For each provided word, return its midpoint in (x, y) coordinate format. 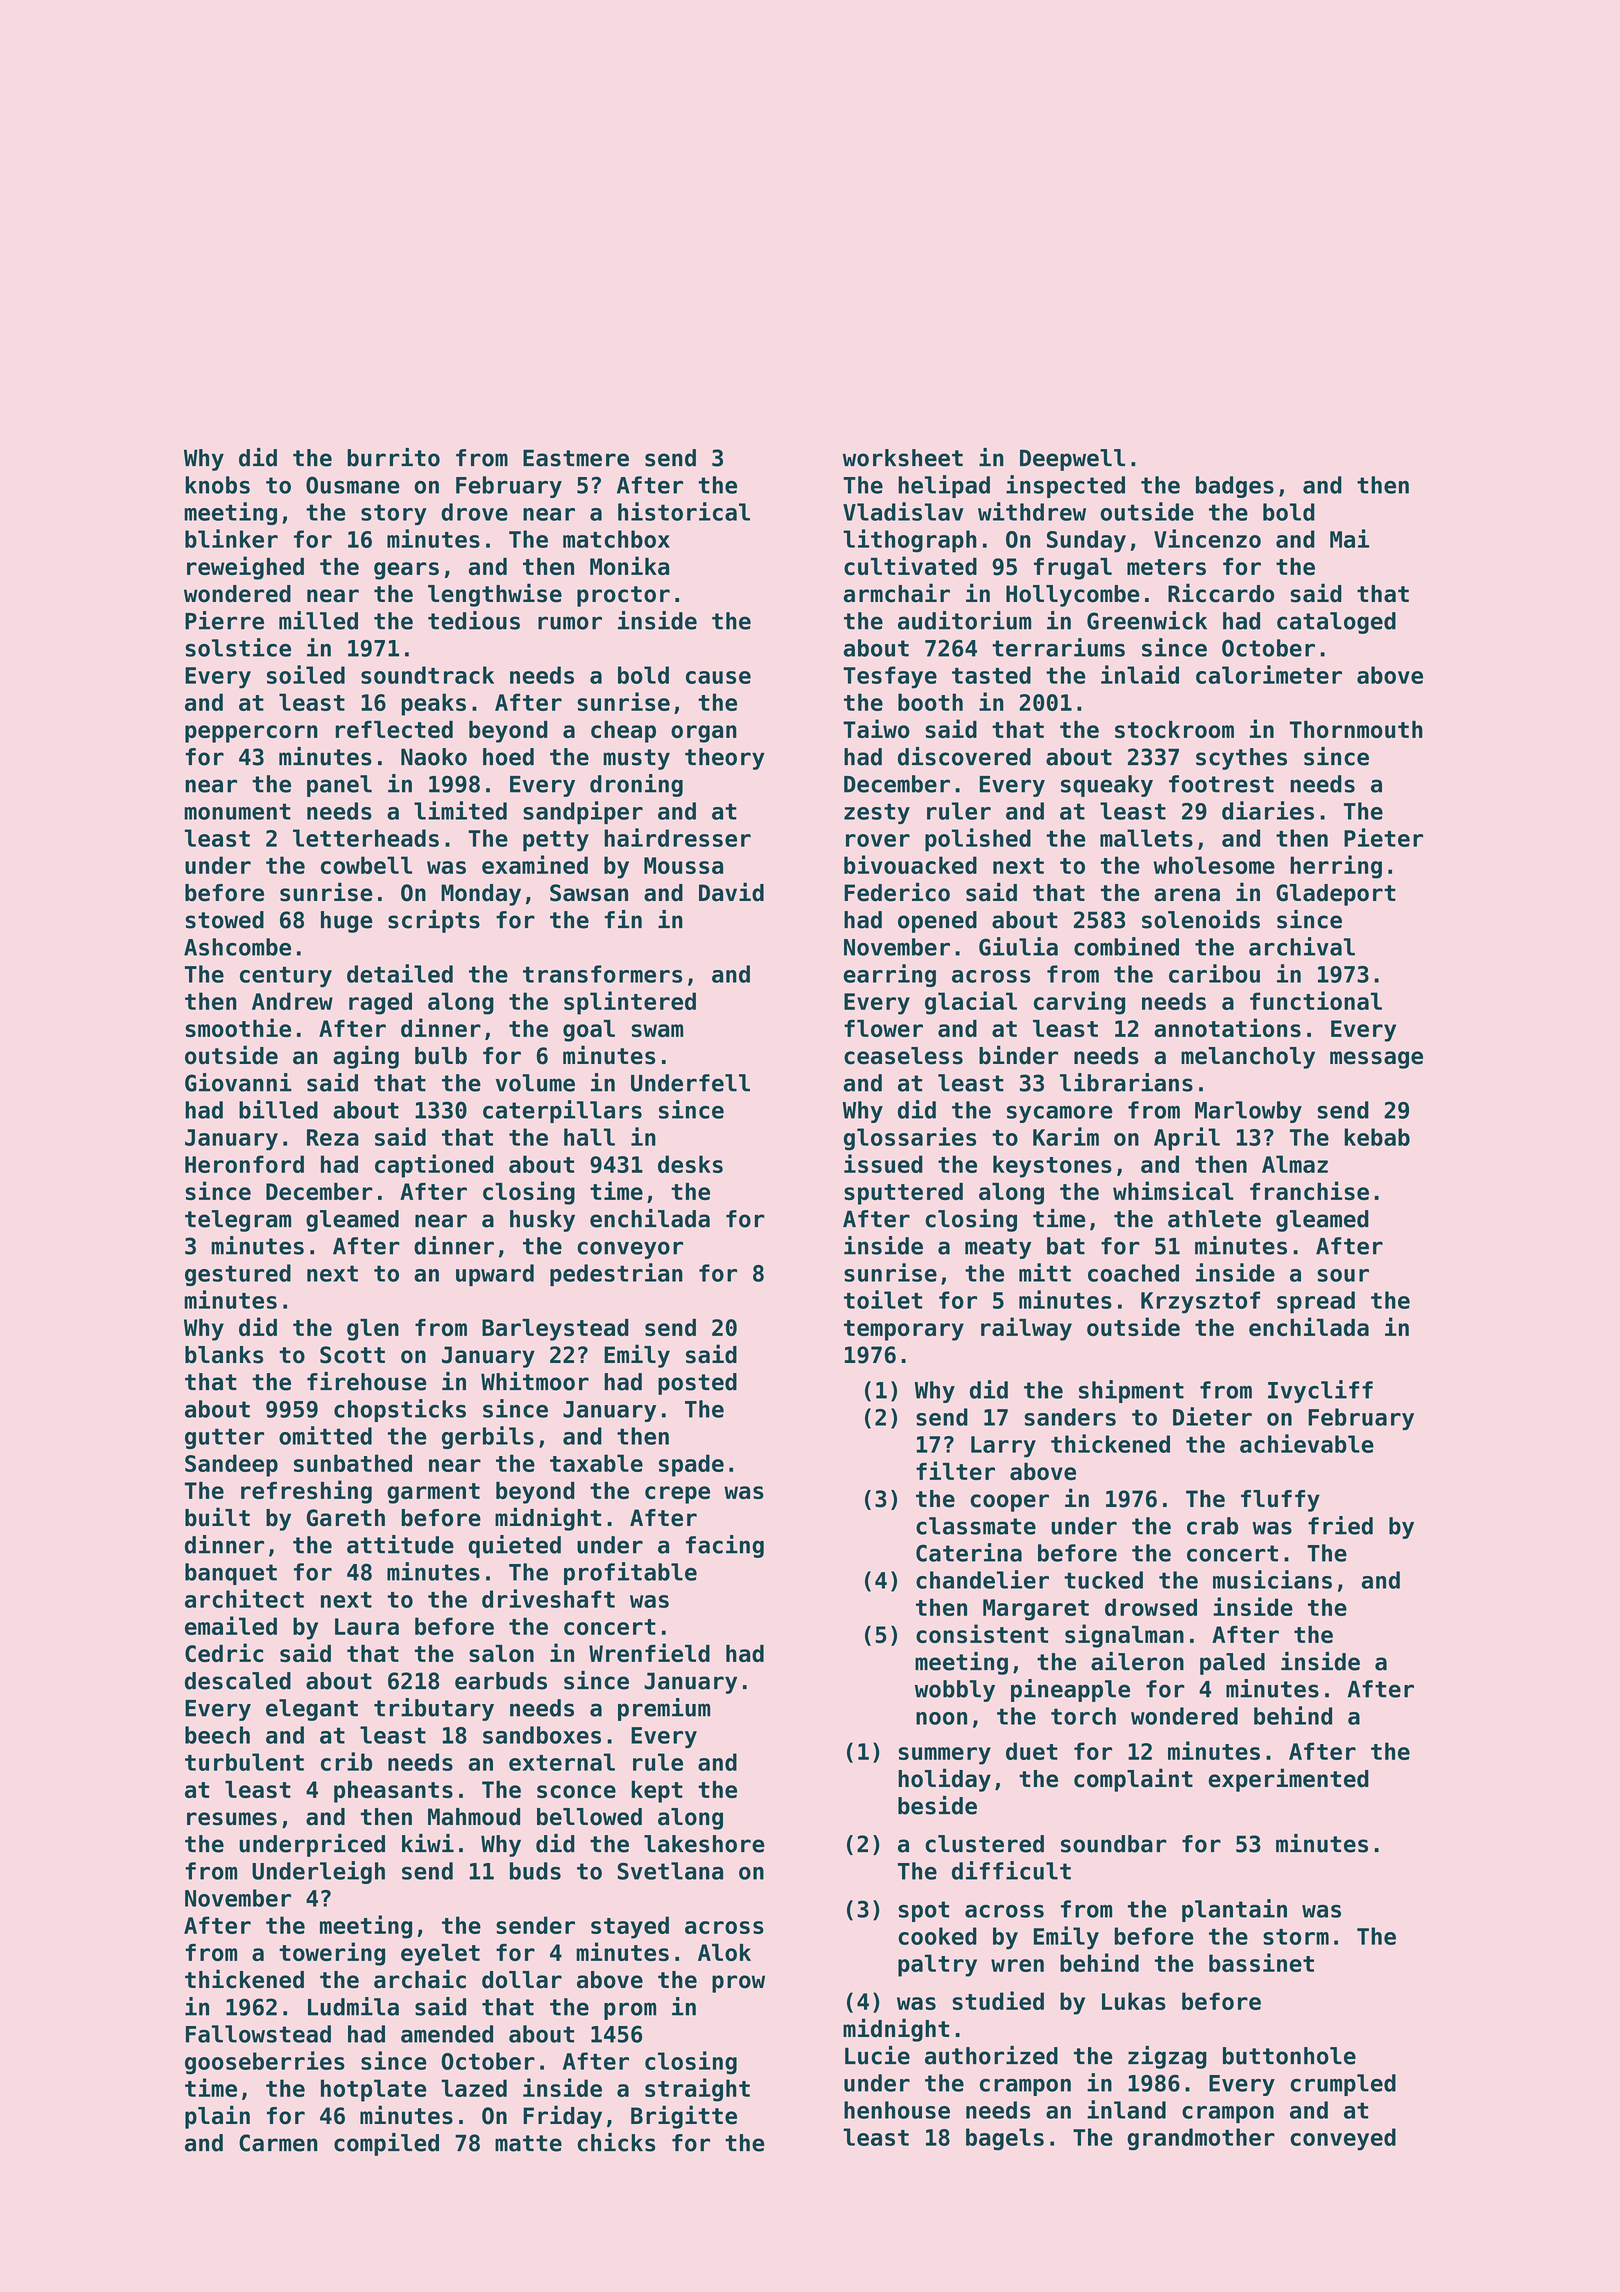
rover (878, 840)
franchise (1309, 1190)
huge (346, 922)
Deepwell (1072, 460)
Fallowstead (258, 2034)
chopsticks (400, 1410)
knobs (217, 485)
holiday (944, 1780)
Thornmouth (1356, 729)
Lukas (1134, 2001)
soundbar (1114, 1844)
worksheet (903, 458)
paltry (937, 1965)
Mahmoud (474, 1817)
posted (697, 1384)
